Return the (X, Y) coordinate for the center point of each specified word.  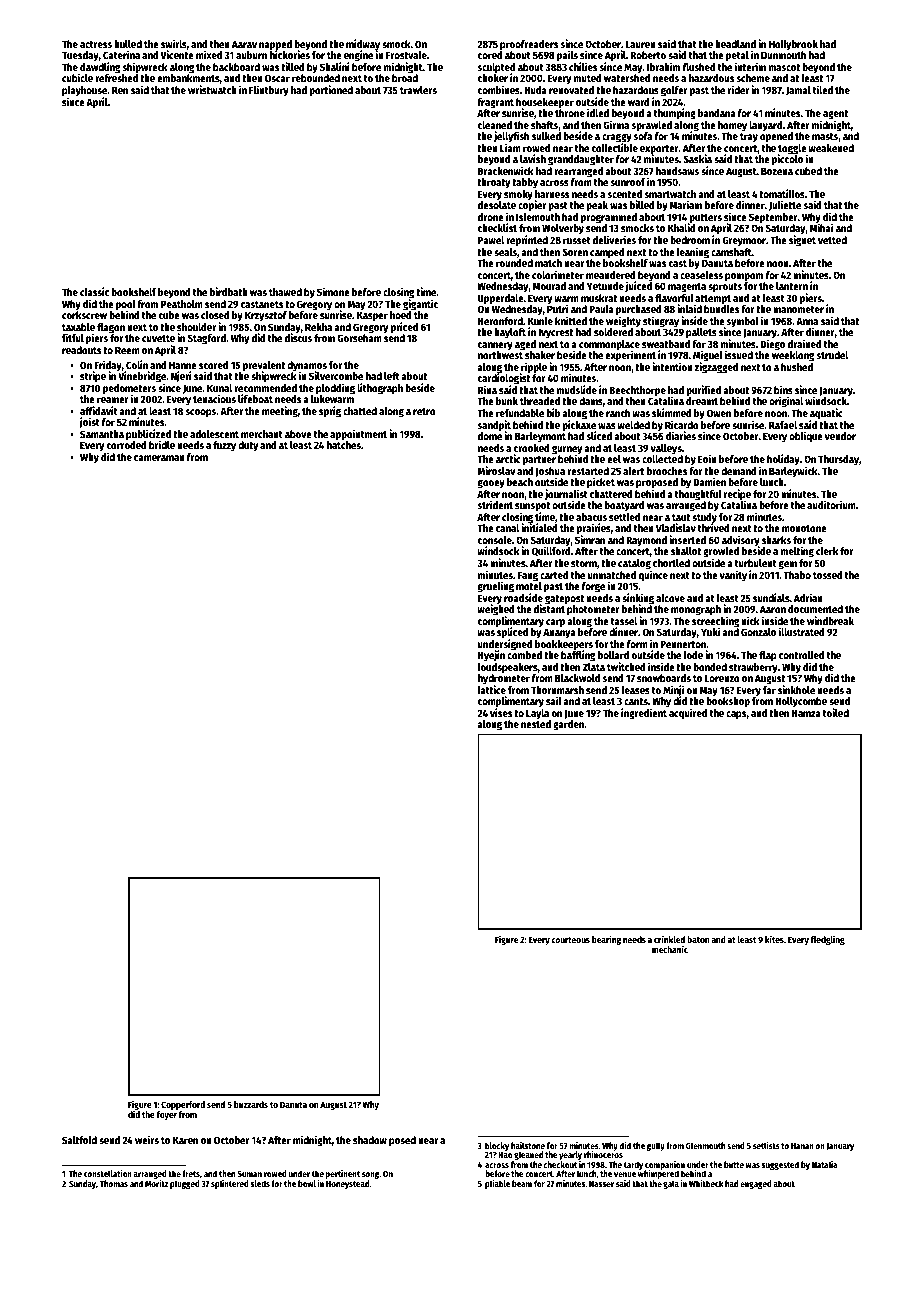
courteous (570, 940)
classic (94, 291)
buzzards (251, 1104)
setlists (766, 1145)
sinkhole (796, 690)
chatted (360, 411)
